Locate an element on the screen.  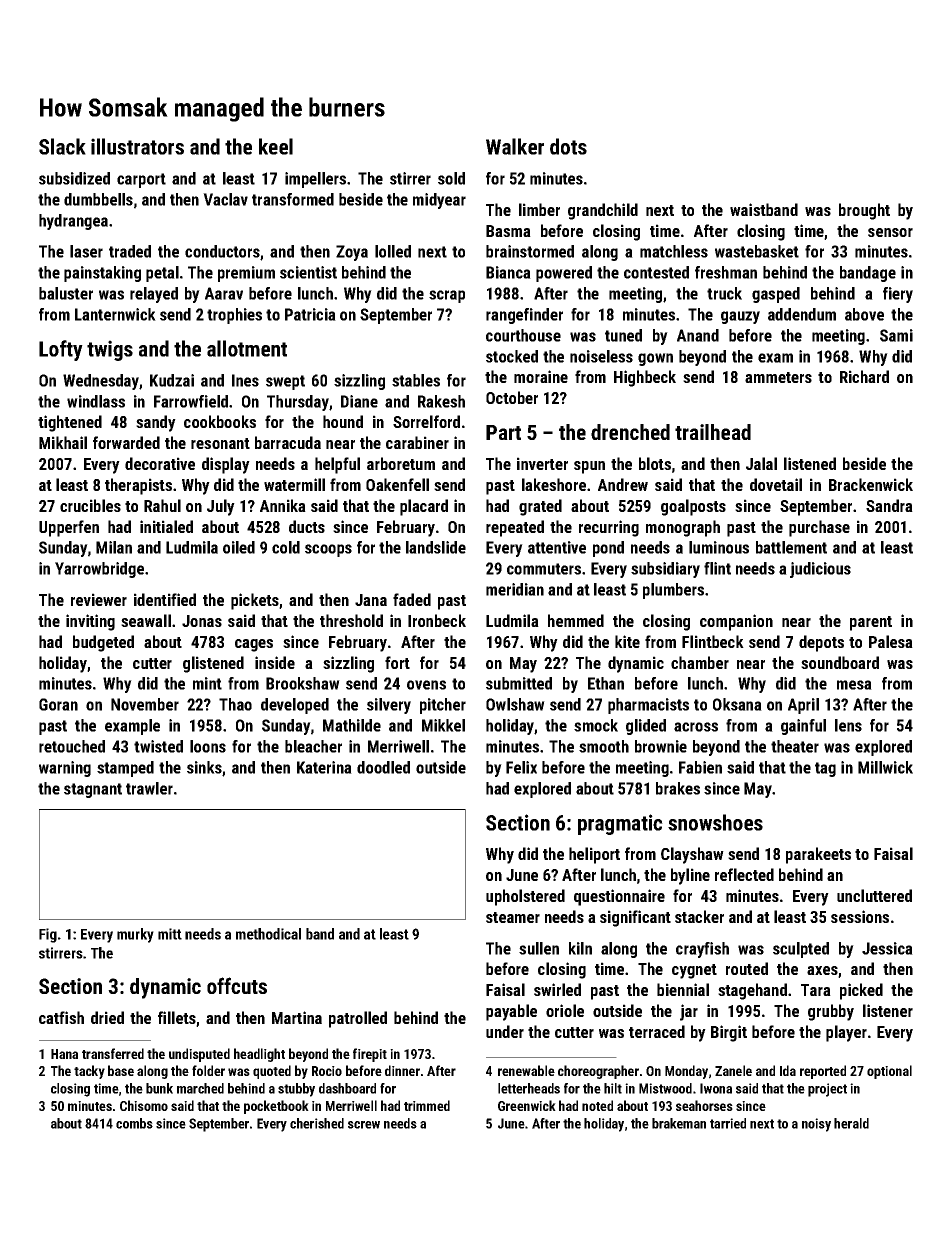
mint is located at coordinates (207, 683).
